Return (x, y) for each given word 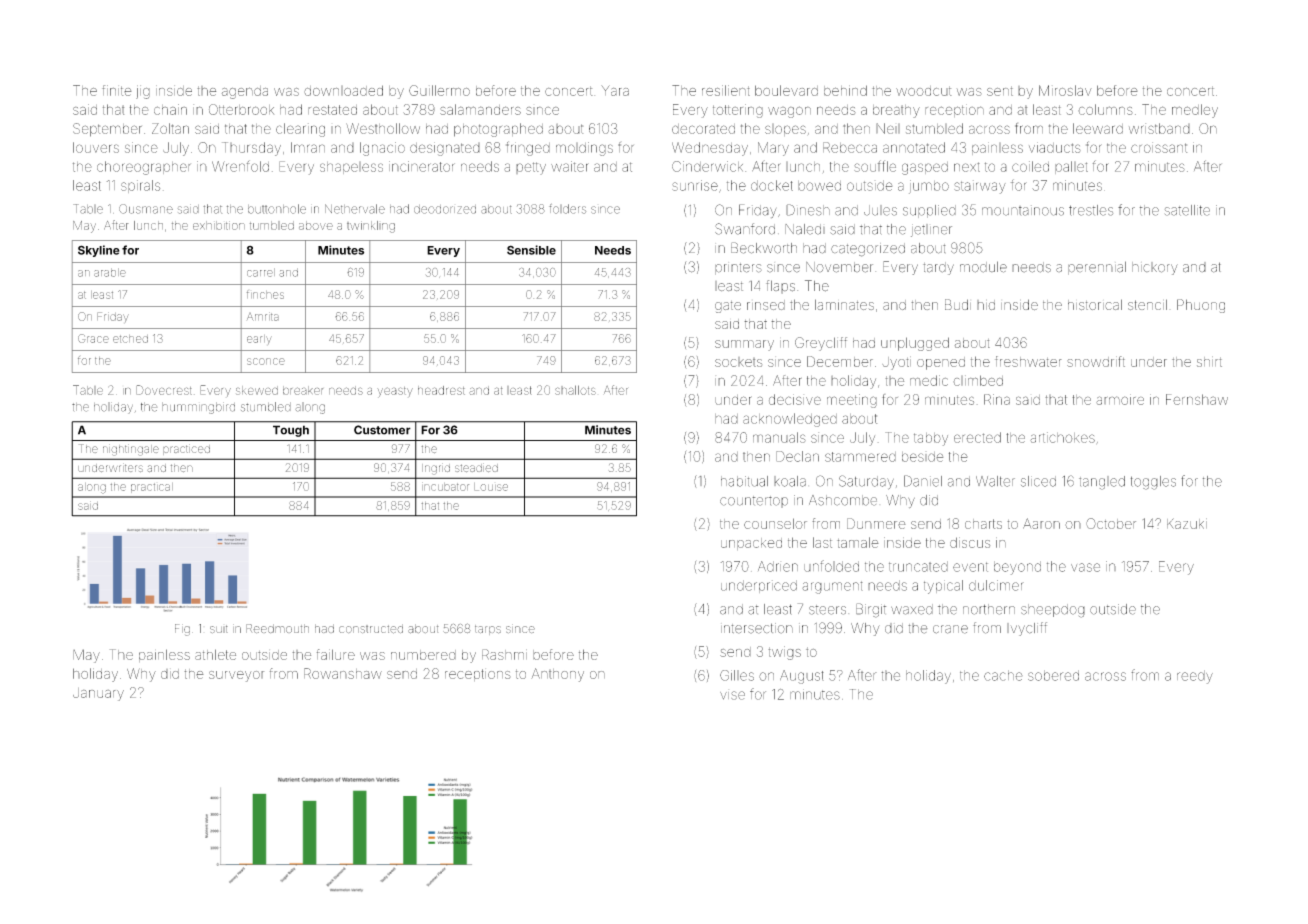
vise (732, 695)
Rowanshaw (343, 673)
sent (1000, 91)
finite (117, 90)
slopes (785, 130)
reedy (1195, 677)
